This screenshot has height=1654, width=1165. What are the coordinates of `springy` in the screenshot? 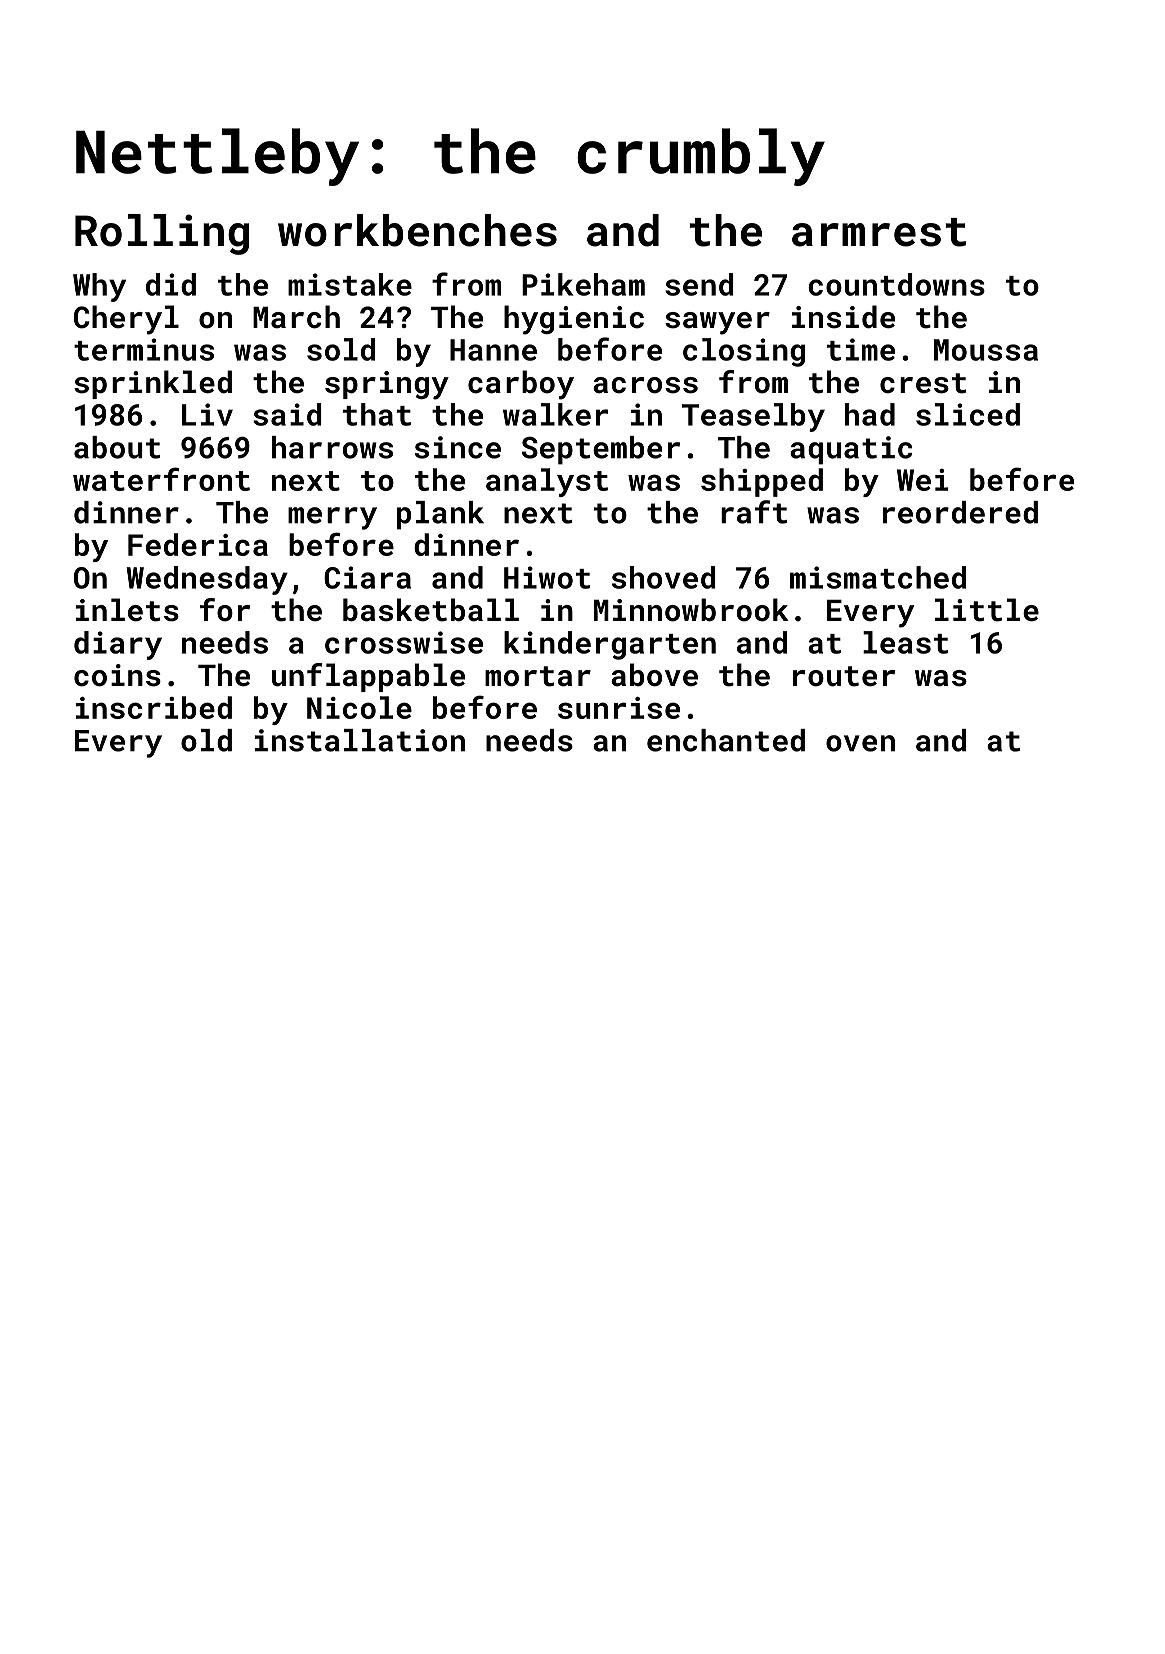 It's located at (387, 385).
